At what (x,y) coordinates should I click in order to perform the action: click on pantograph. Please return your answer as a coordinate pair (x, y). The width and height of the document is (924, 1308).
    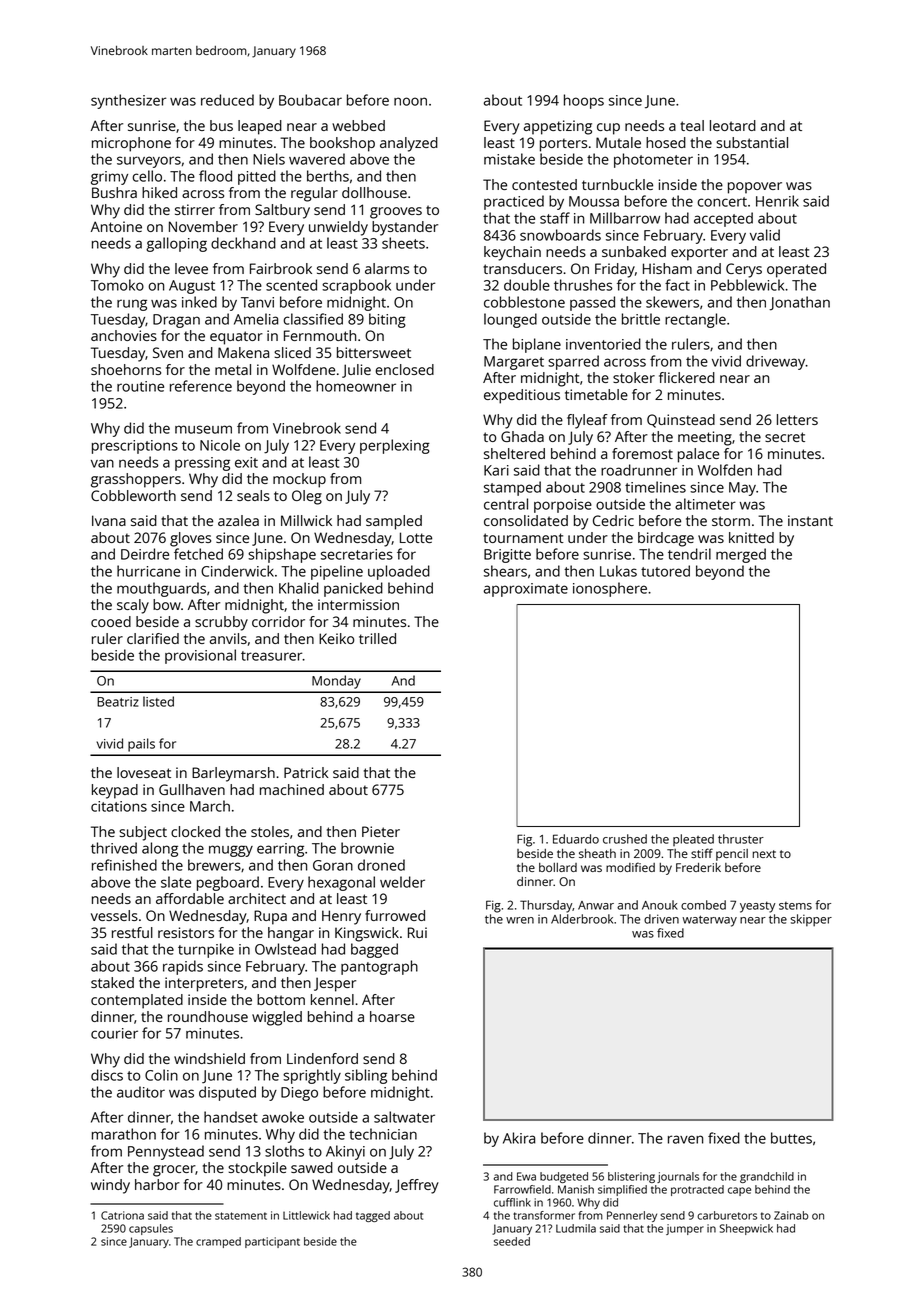
    Looking at the image, I should click on (379, 967).
